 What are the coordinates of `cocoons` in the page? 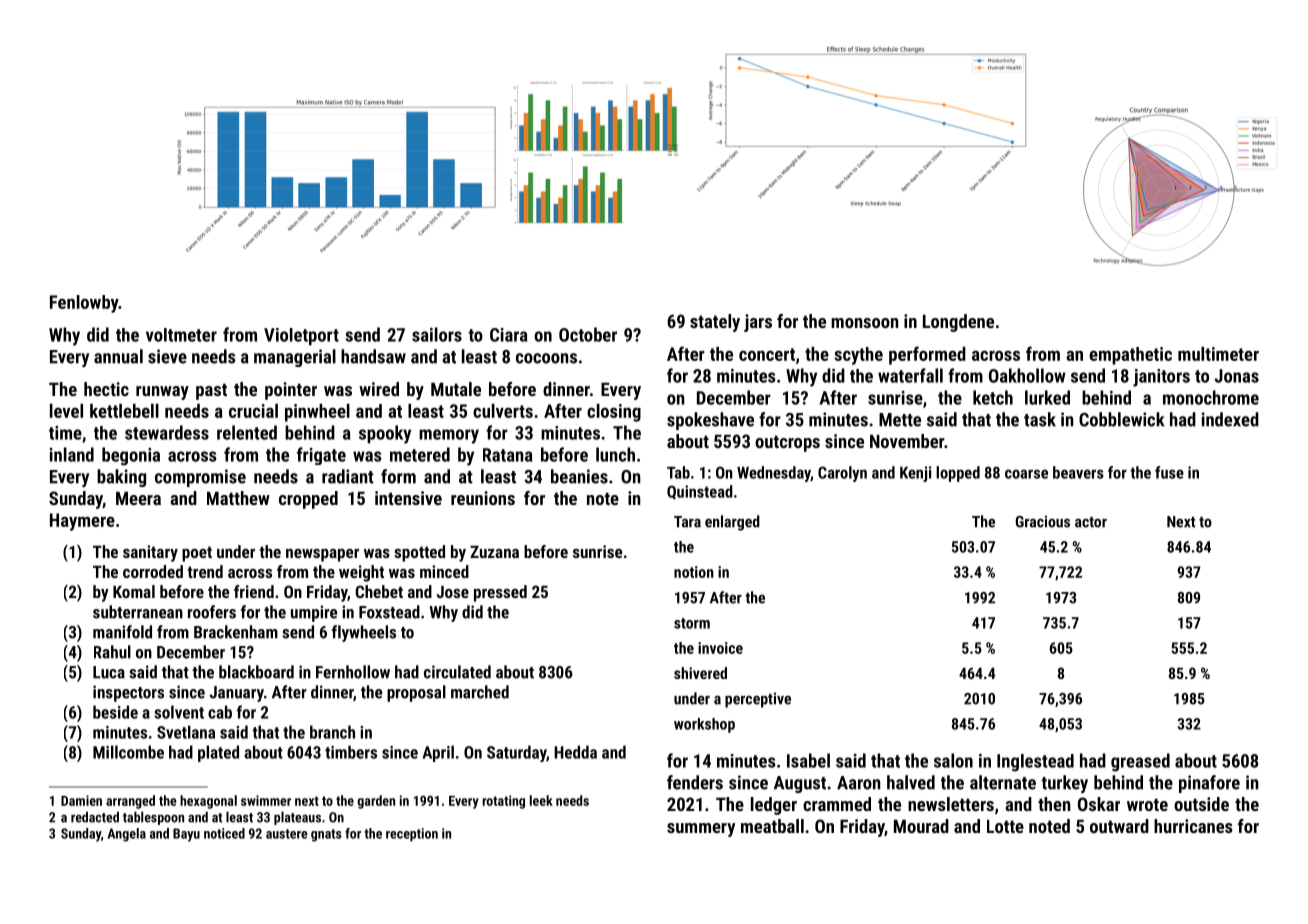 It's located at (546, 358).
